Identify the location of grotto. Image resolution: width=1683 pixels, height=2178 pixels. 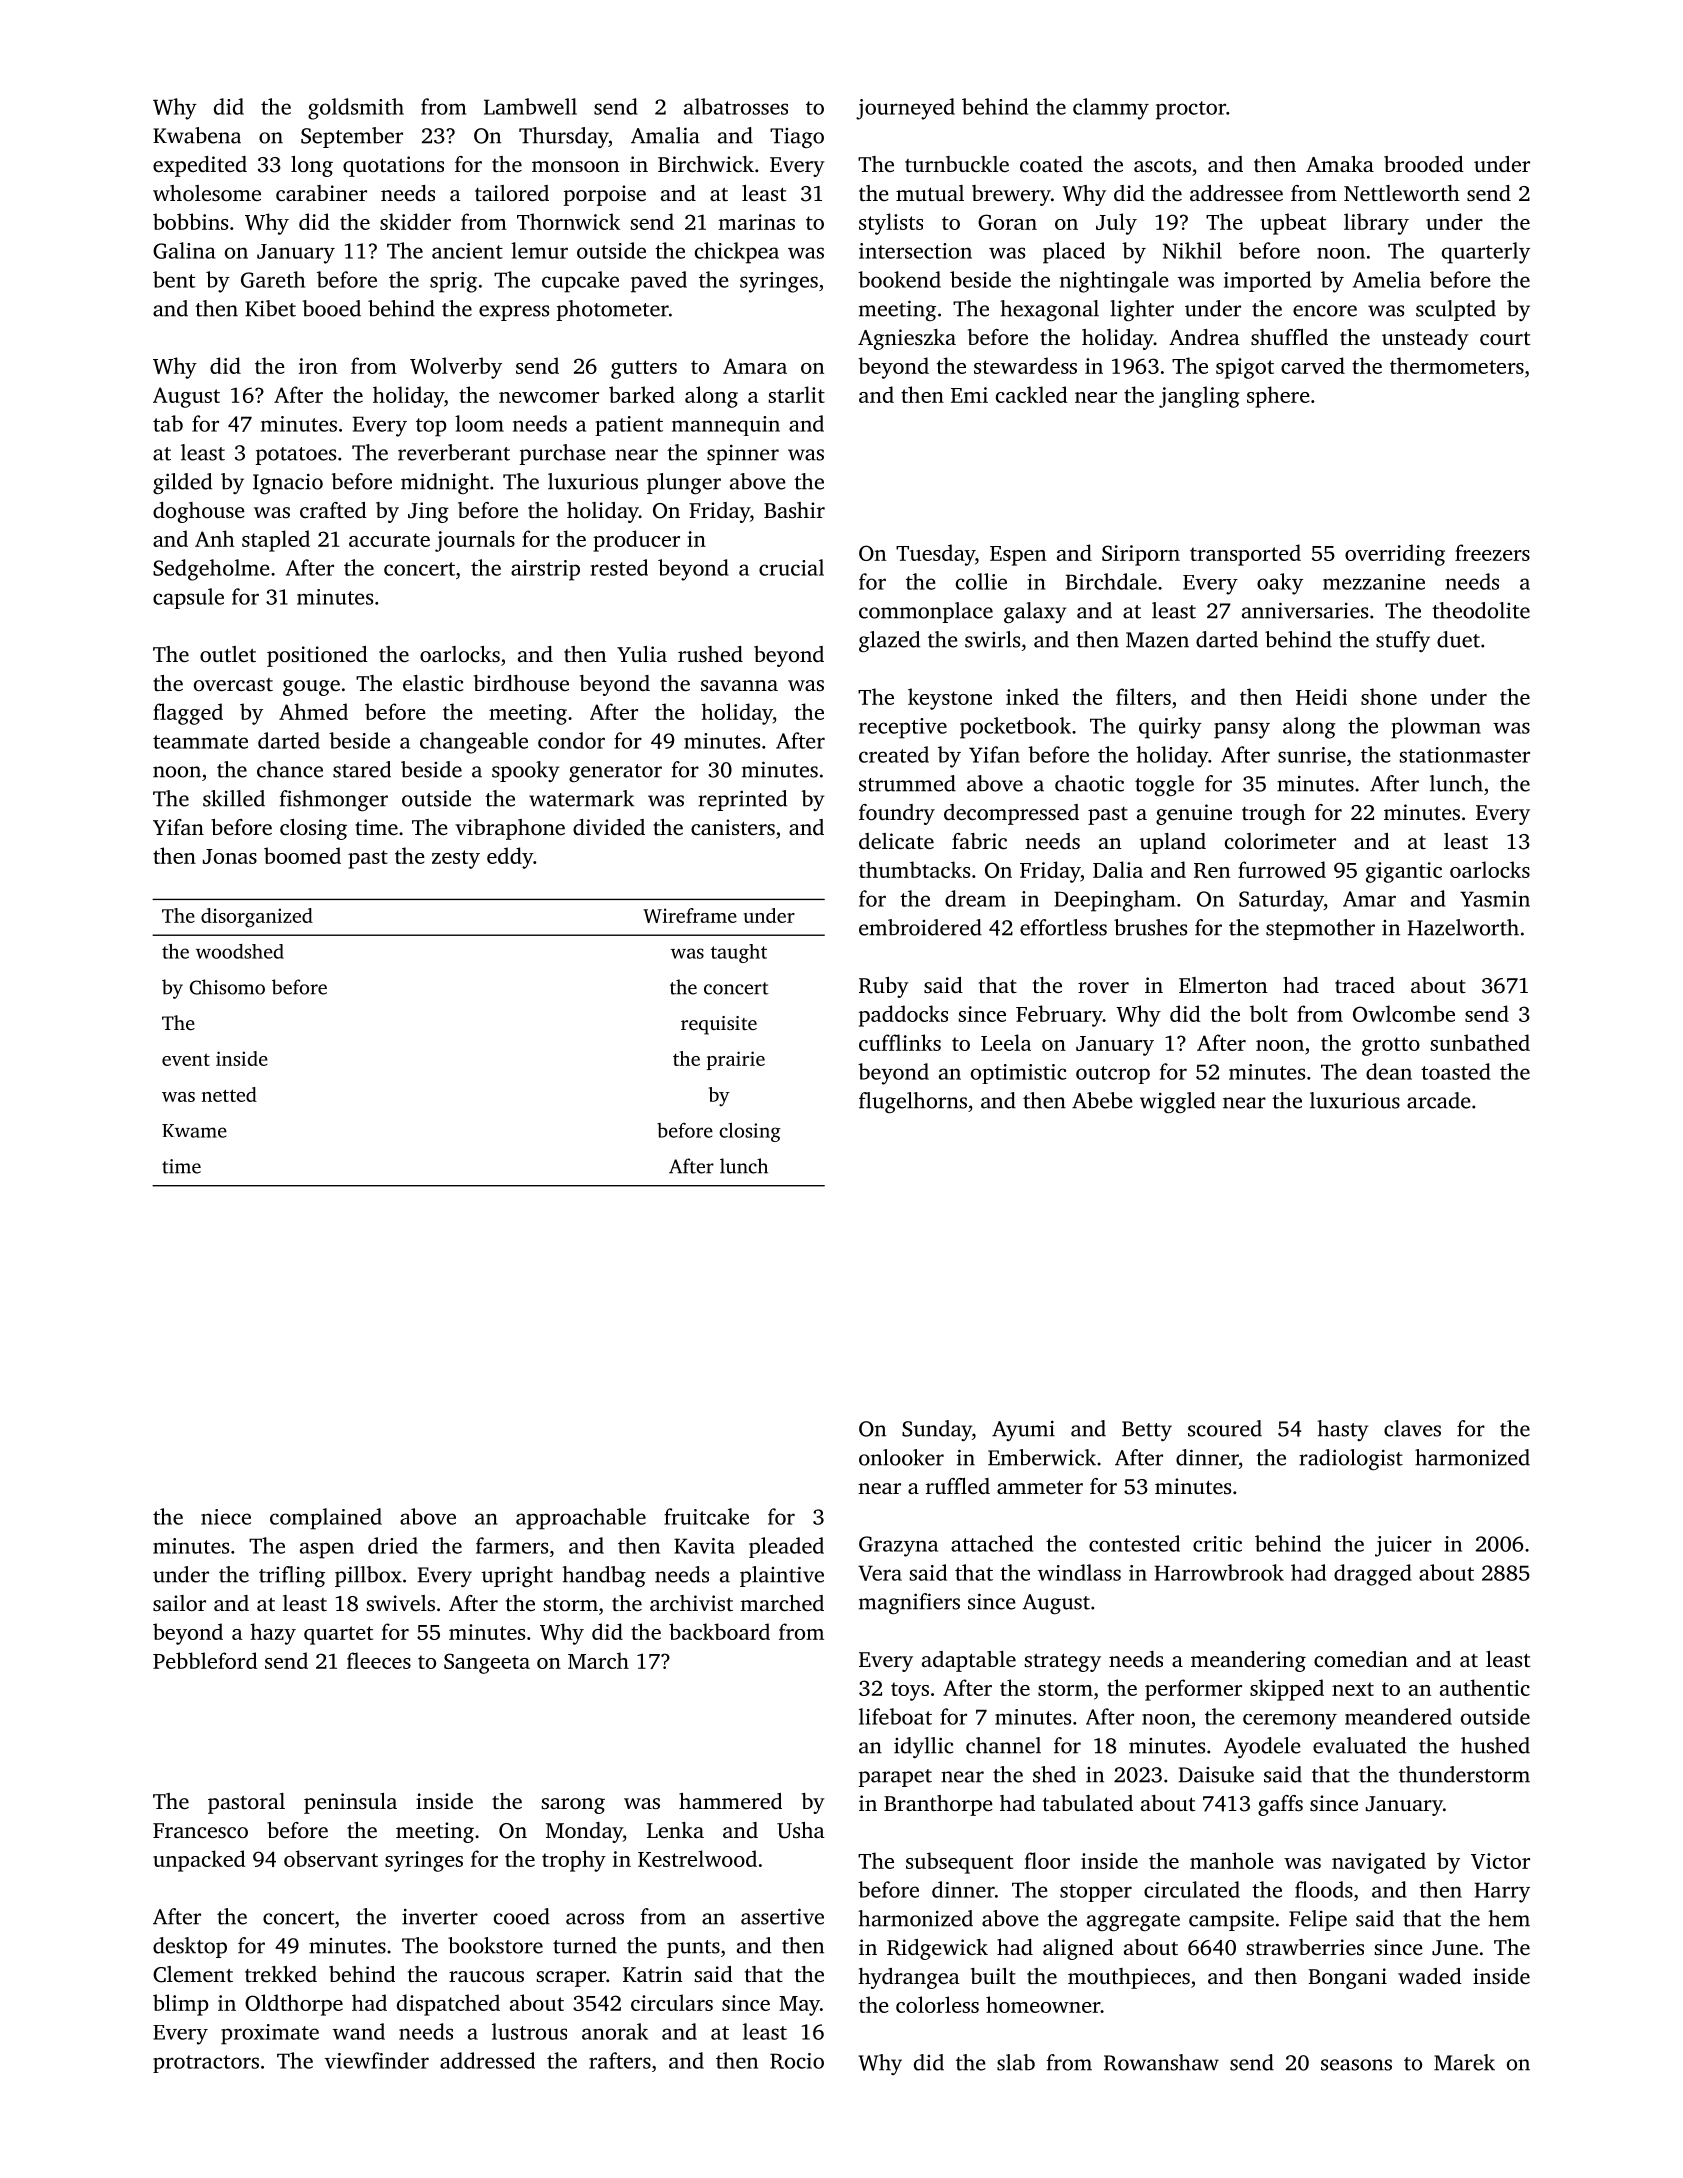
(1391, 1046).
